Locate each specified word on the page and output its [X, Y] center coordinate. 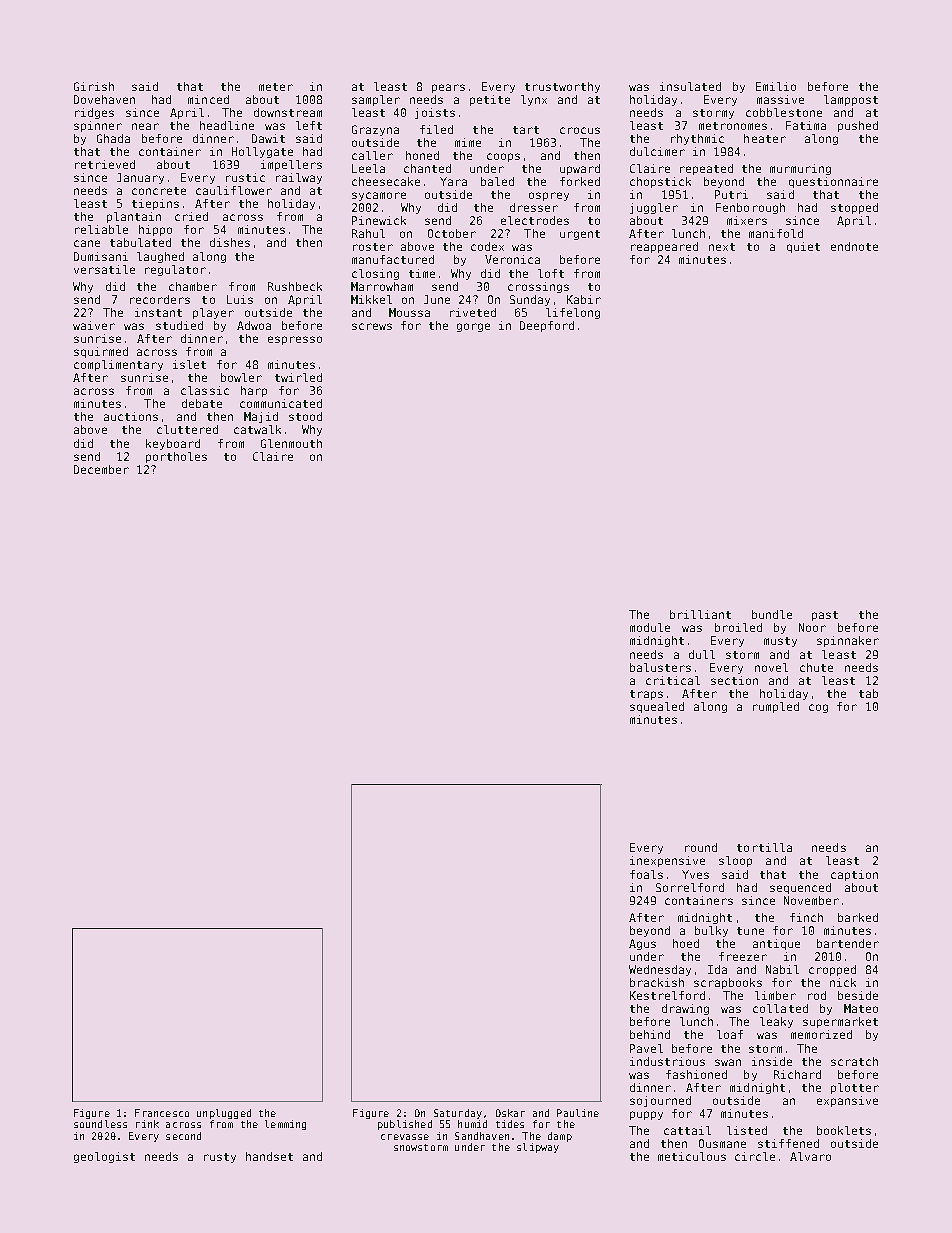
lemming [285, 1125]
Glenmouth [291, 443]
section [734, 680]
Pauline [578, 1113]
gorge [473, 327]
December [101, 469]
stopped [854, 208]
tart [526, 130]
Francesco [162, 1113]
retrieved [105, 164]
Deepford [547, 326]
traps [646, 695]
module [650, 627]
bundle [772, 614]
